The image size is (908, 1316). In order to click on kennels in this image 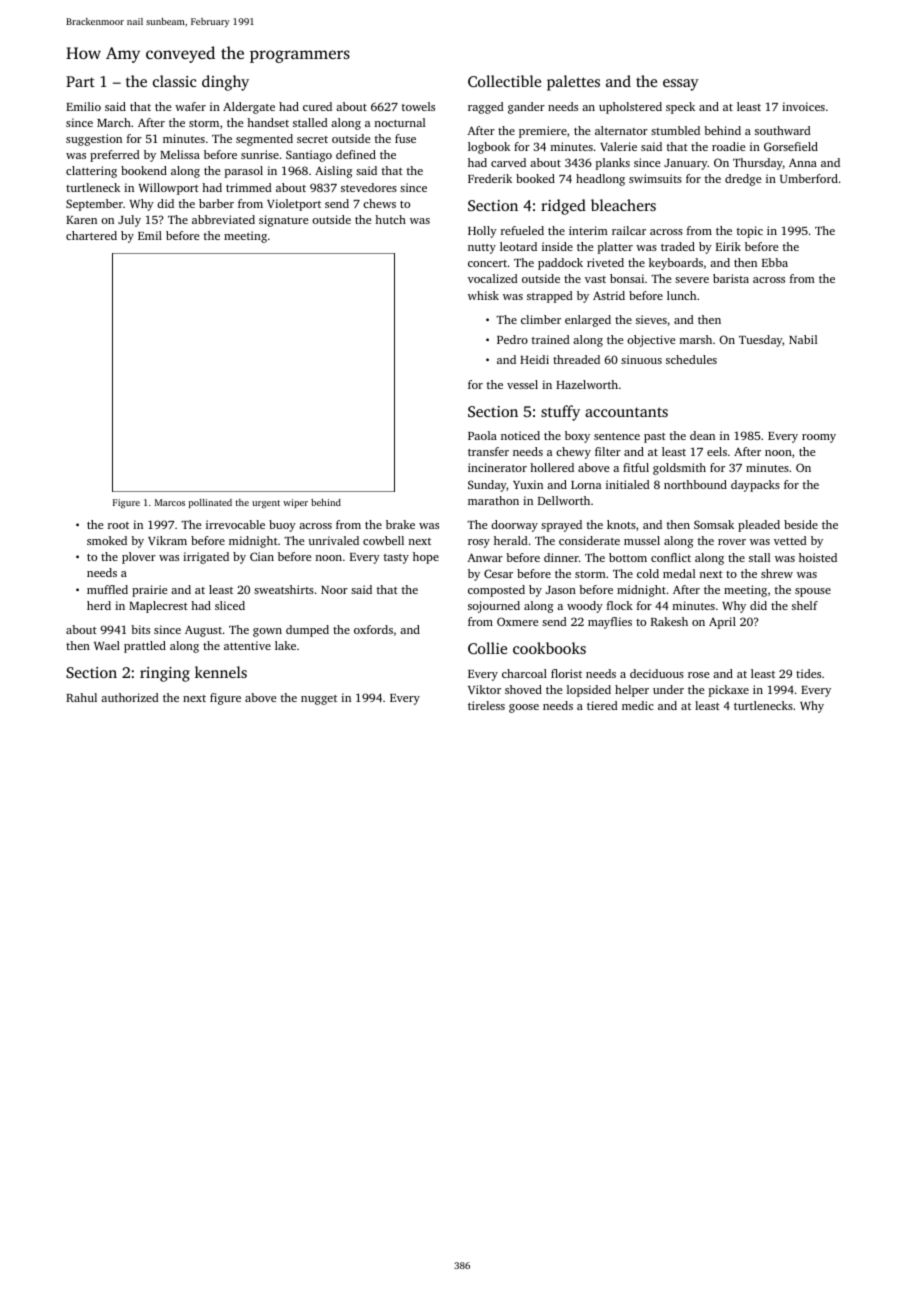, I will do `click(221, 672)`.
